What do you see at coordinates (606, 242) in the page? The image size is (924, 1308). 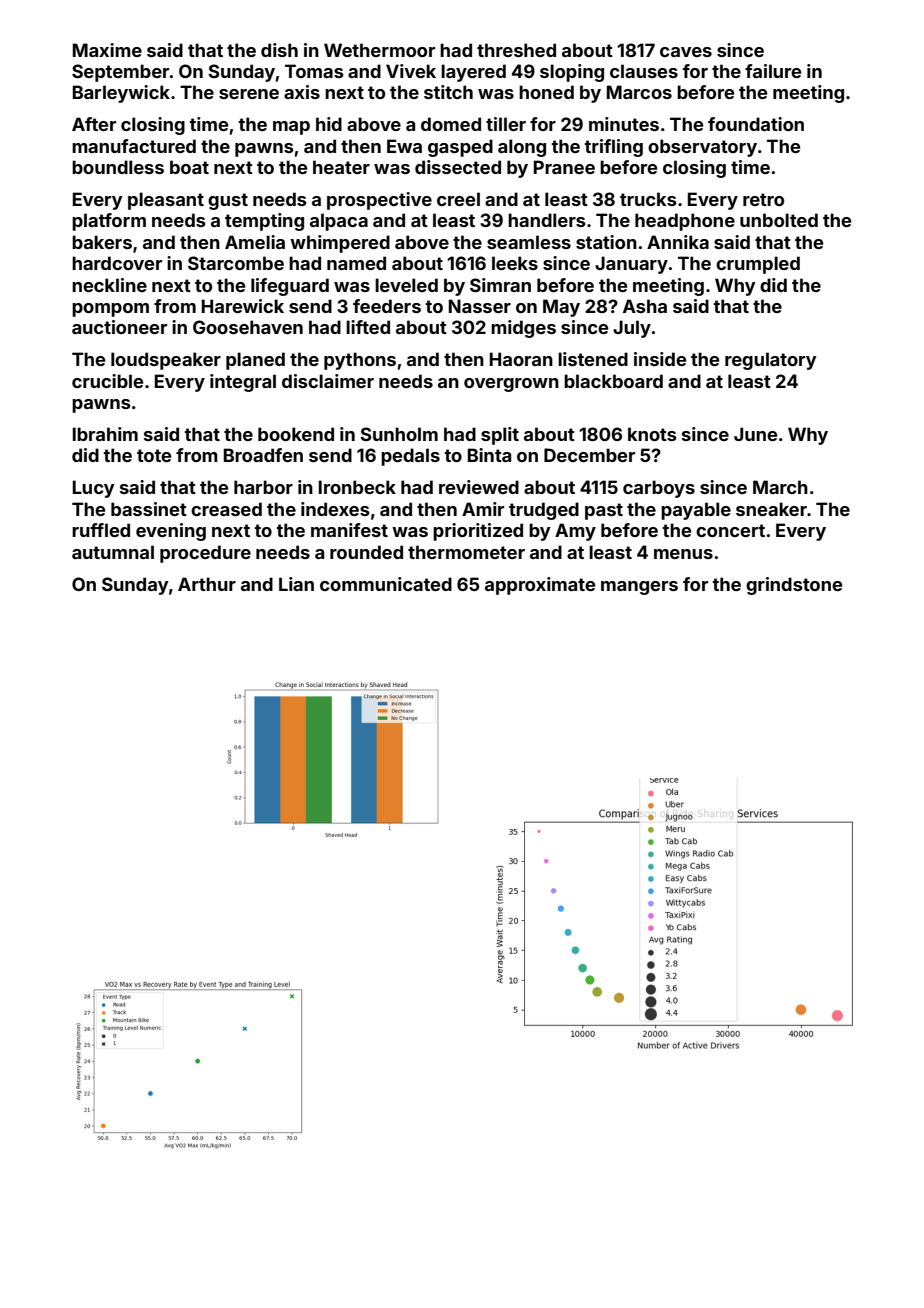 I see `station` at bounding box center [606, 242].
